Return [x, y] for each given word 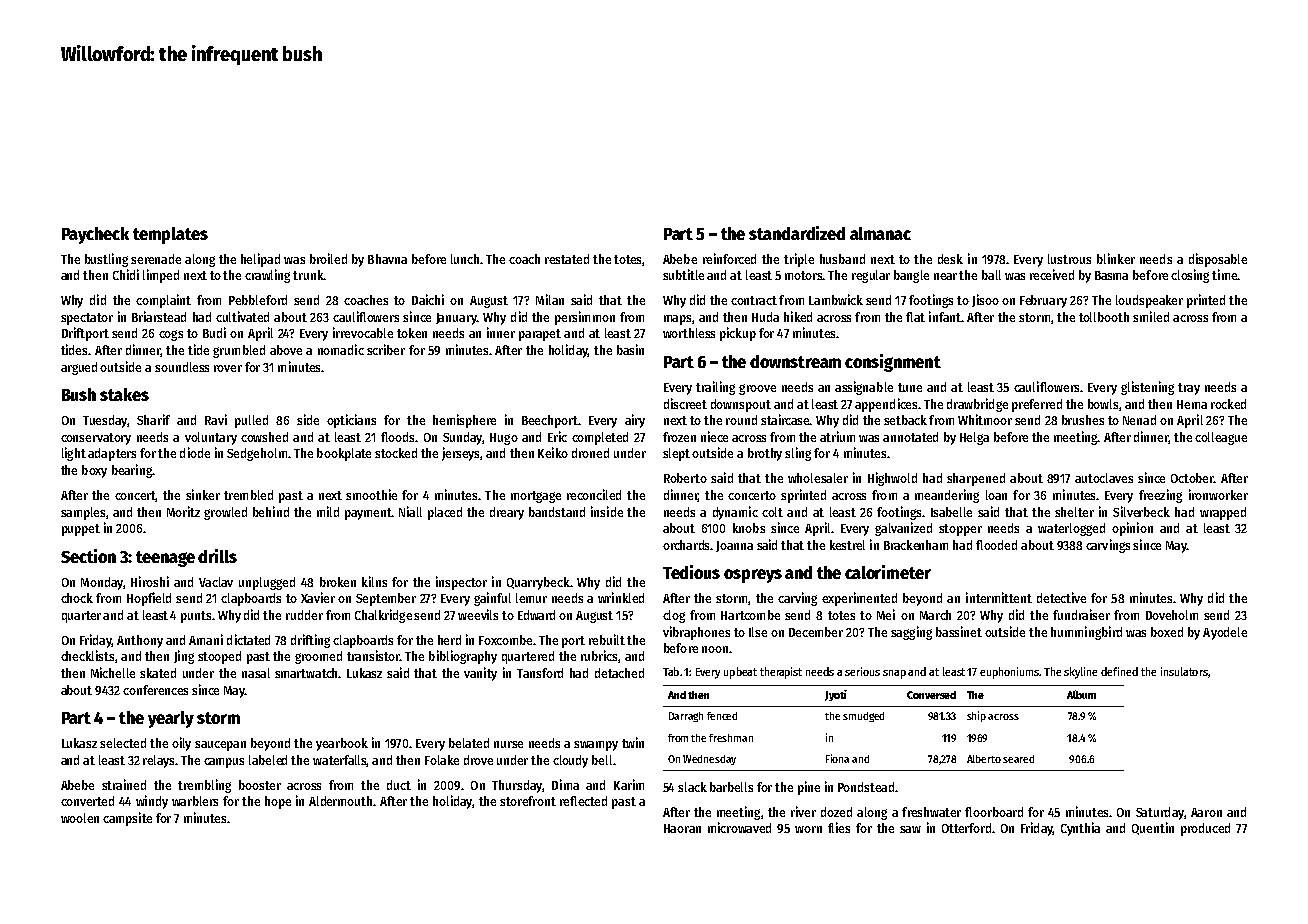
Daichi [428, 299]
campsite [127, 819]
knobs [749, 528]
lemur [531, 598]
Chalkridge [383, 616]
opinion [1132, 529]
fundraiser [1081, 614]
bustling [106, 260]
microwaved [739, 827]
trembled [248, 495]
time [1225, 274]
